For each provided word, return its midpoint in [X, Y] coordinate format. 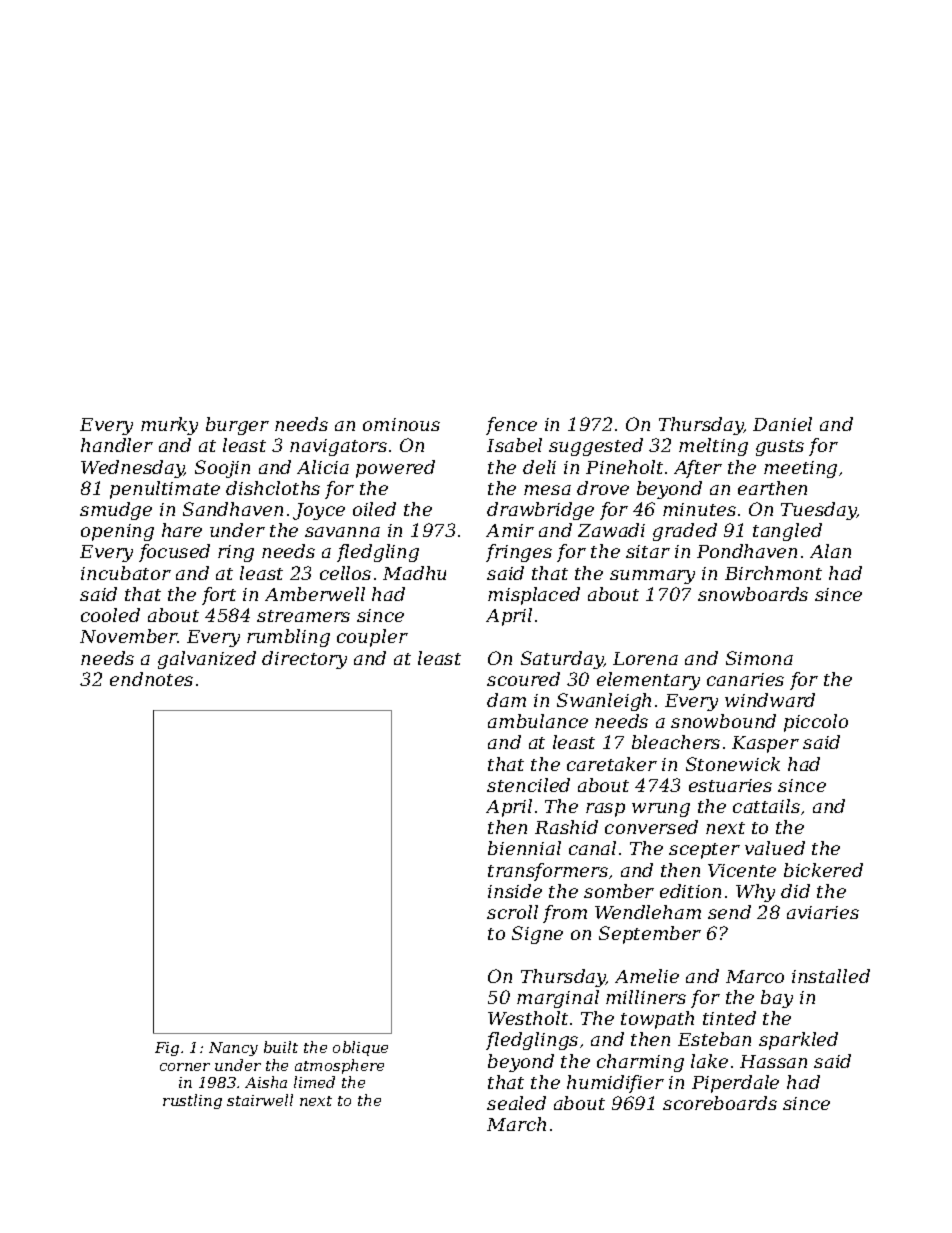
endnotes [151, 679]
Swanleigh [604, 702]
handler [117, 445]
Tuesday [819, 511]
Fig [167, 1049]
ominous [401, 424]
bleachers [676, 742]
